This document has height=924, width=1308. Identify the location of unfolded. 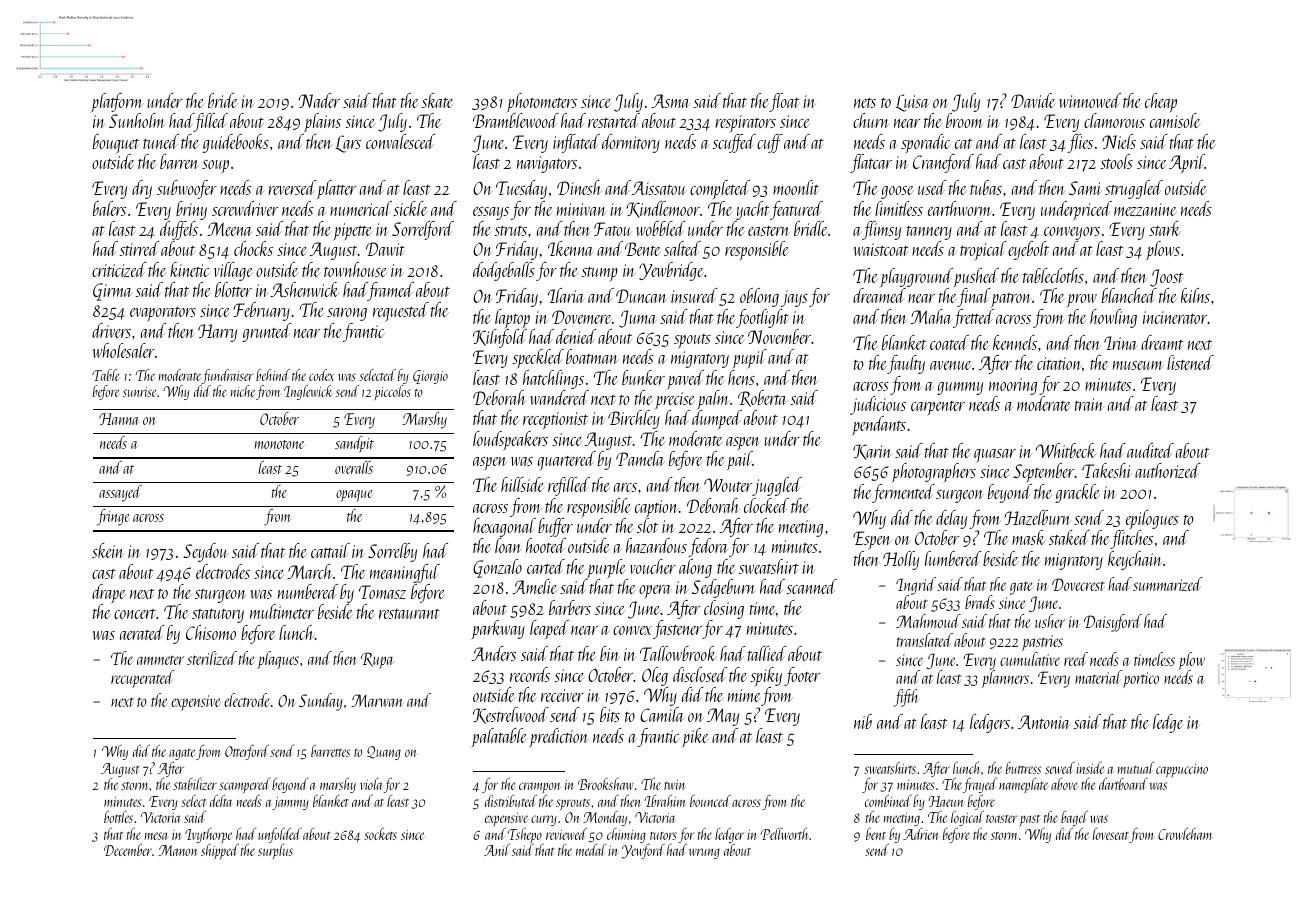
(280, 835).
